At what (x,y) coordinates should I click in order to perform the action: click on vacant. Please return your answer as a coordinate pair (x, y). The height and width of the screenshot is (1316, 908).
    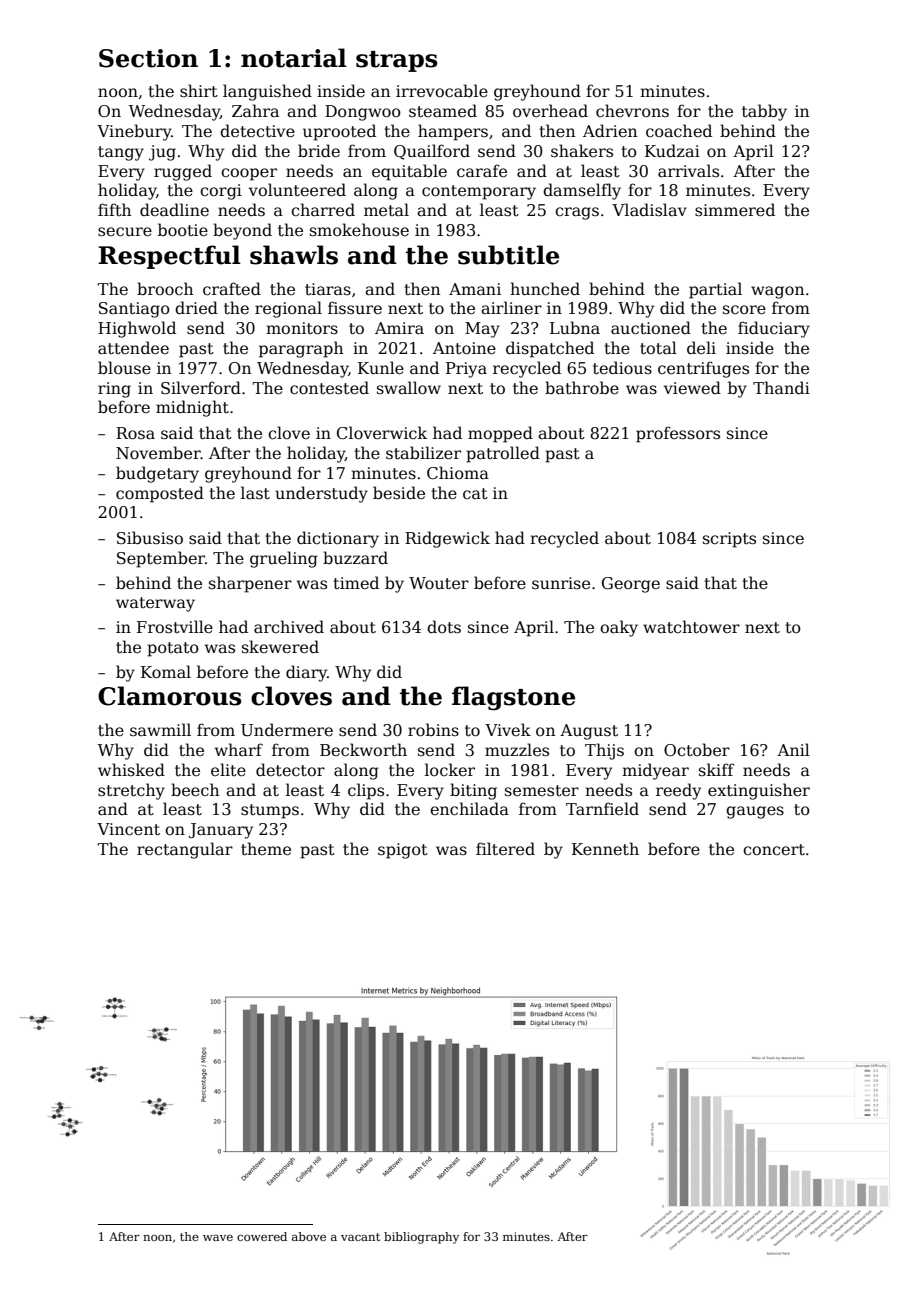
    Looking at the image, I should click on (360, 1237).
